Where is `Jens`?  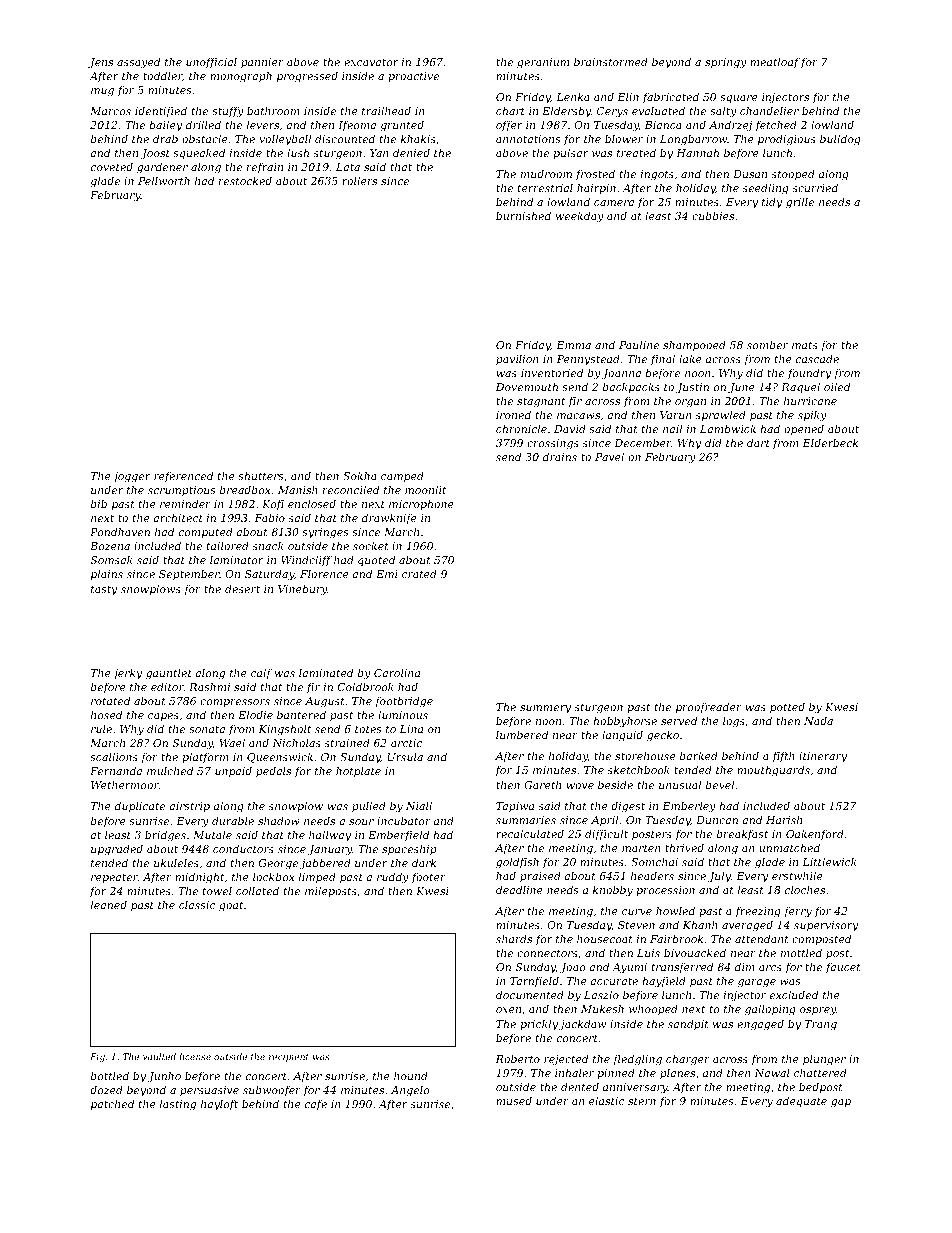 Jens is located at coordinates (100, 63).
